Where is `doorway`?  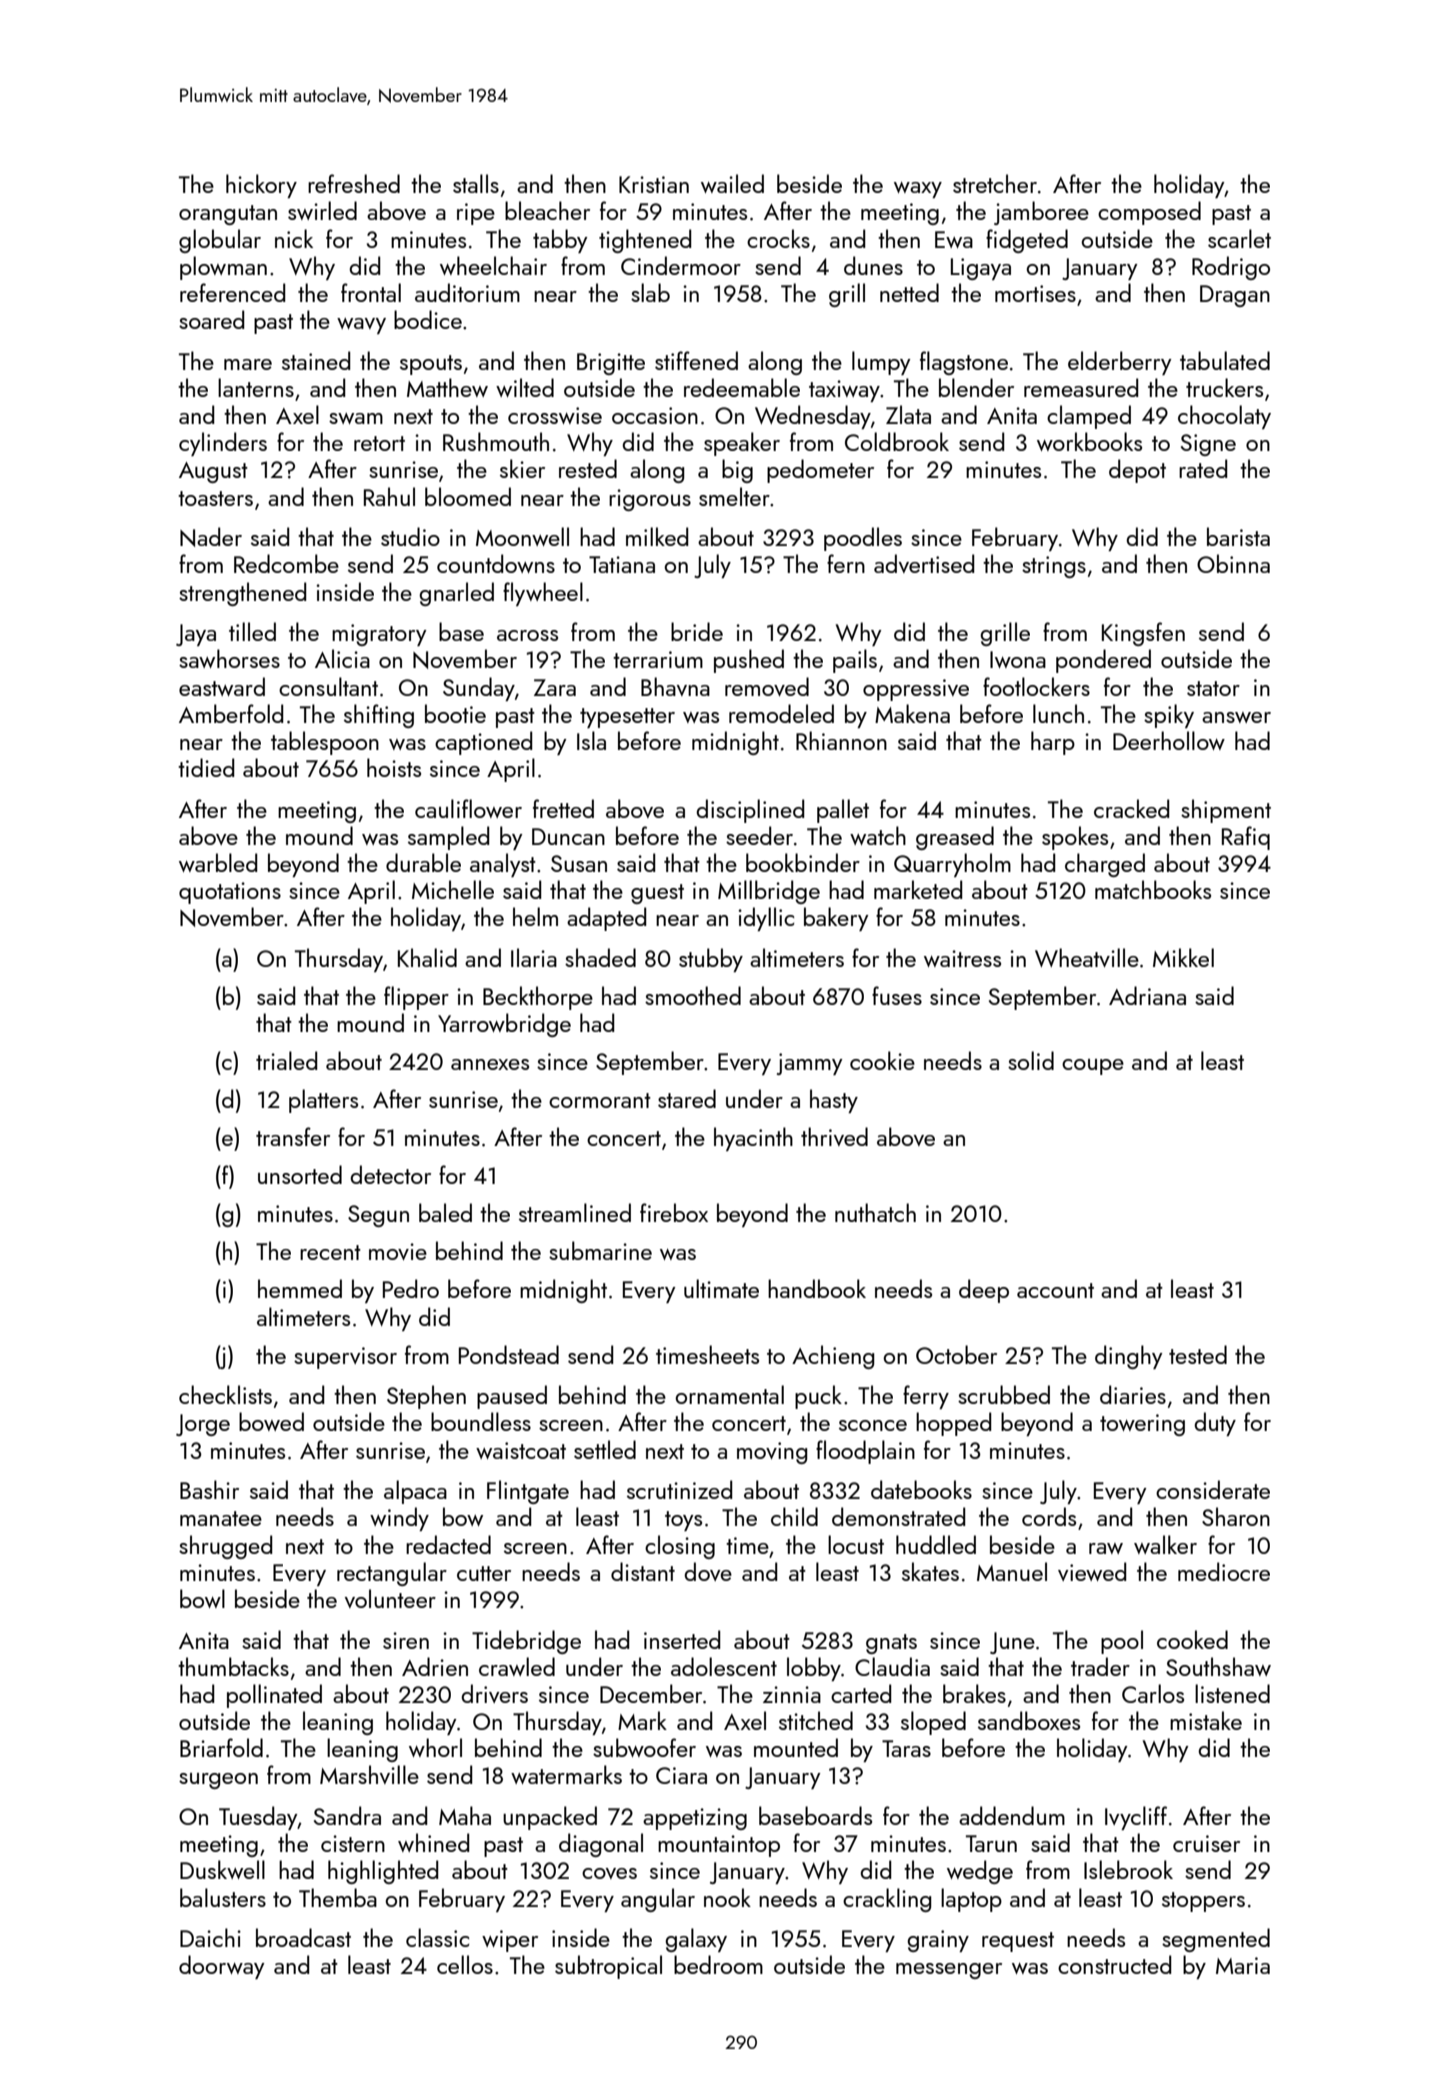 doorway is located at coordinates (221, 1967).
